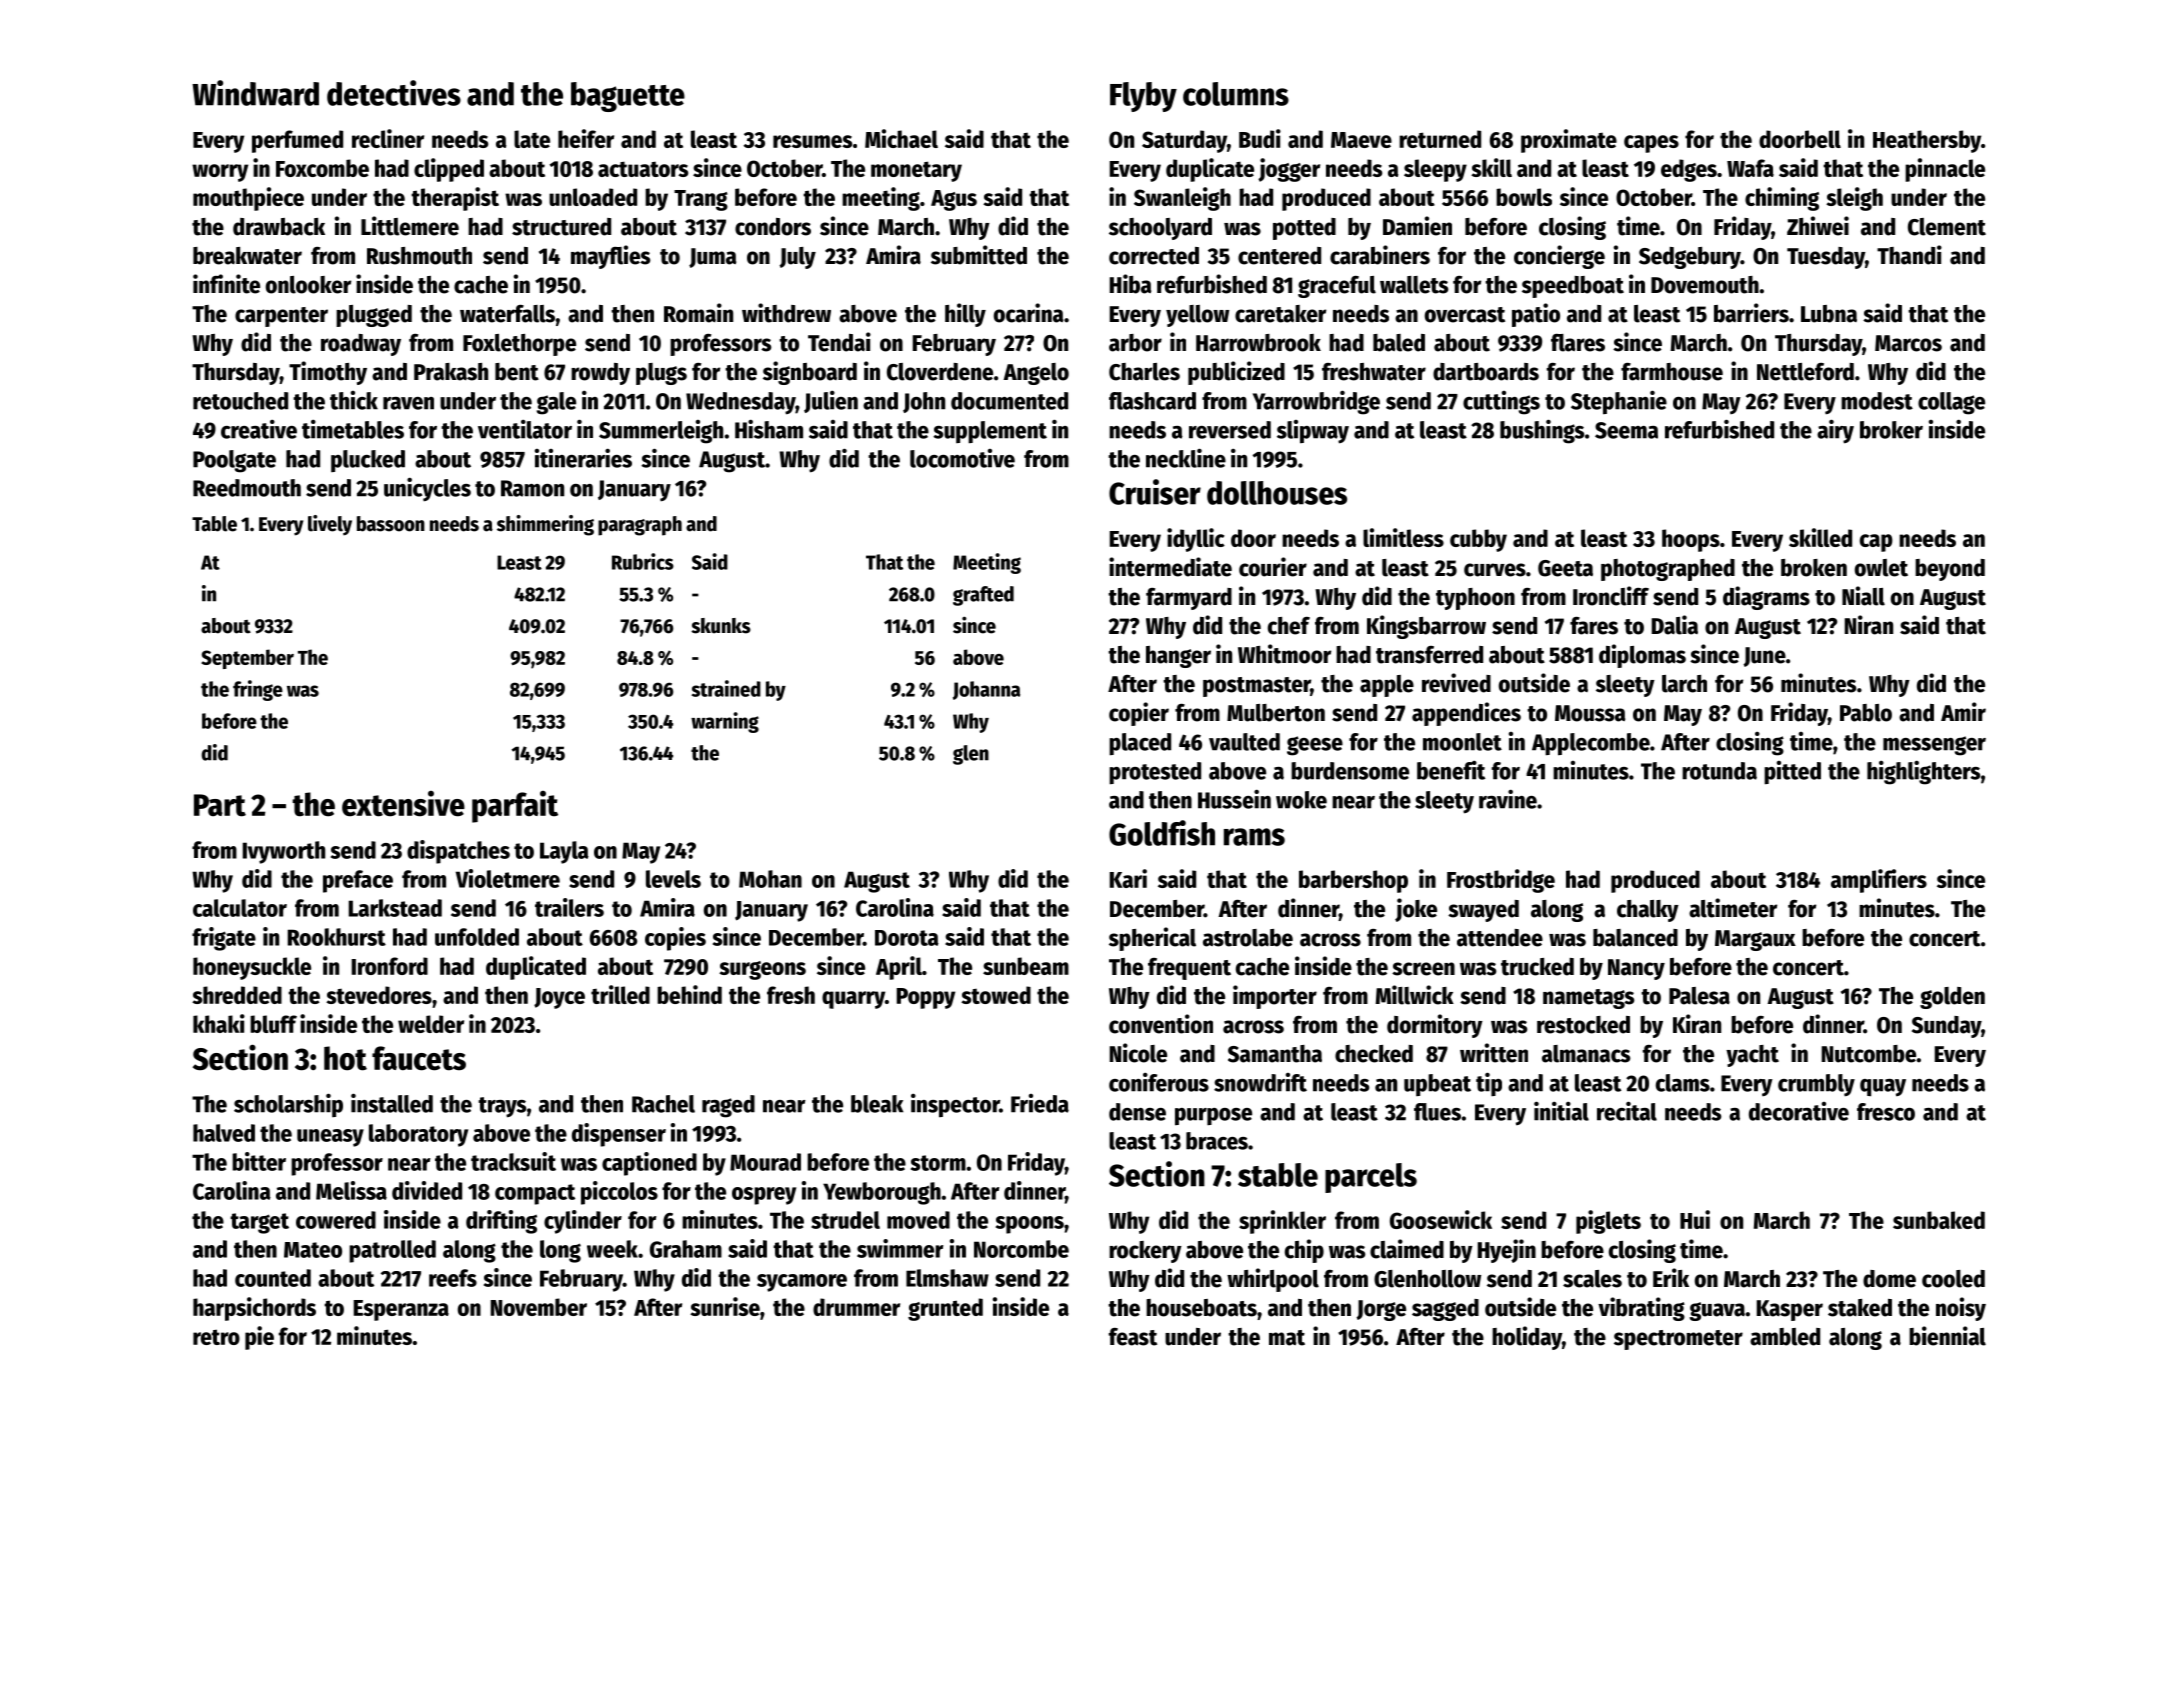 This screenshot has height=1683, width=2178. Describe the element at coordinates (1927, 141) in the screenshot. I see `Heathersby` at that location.
